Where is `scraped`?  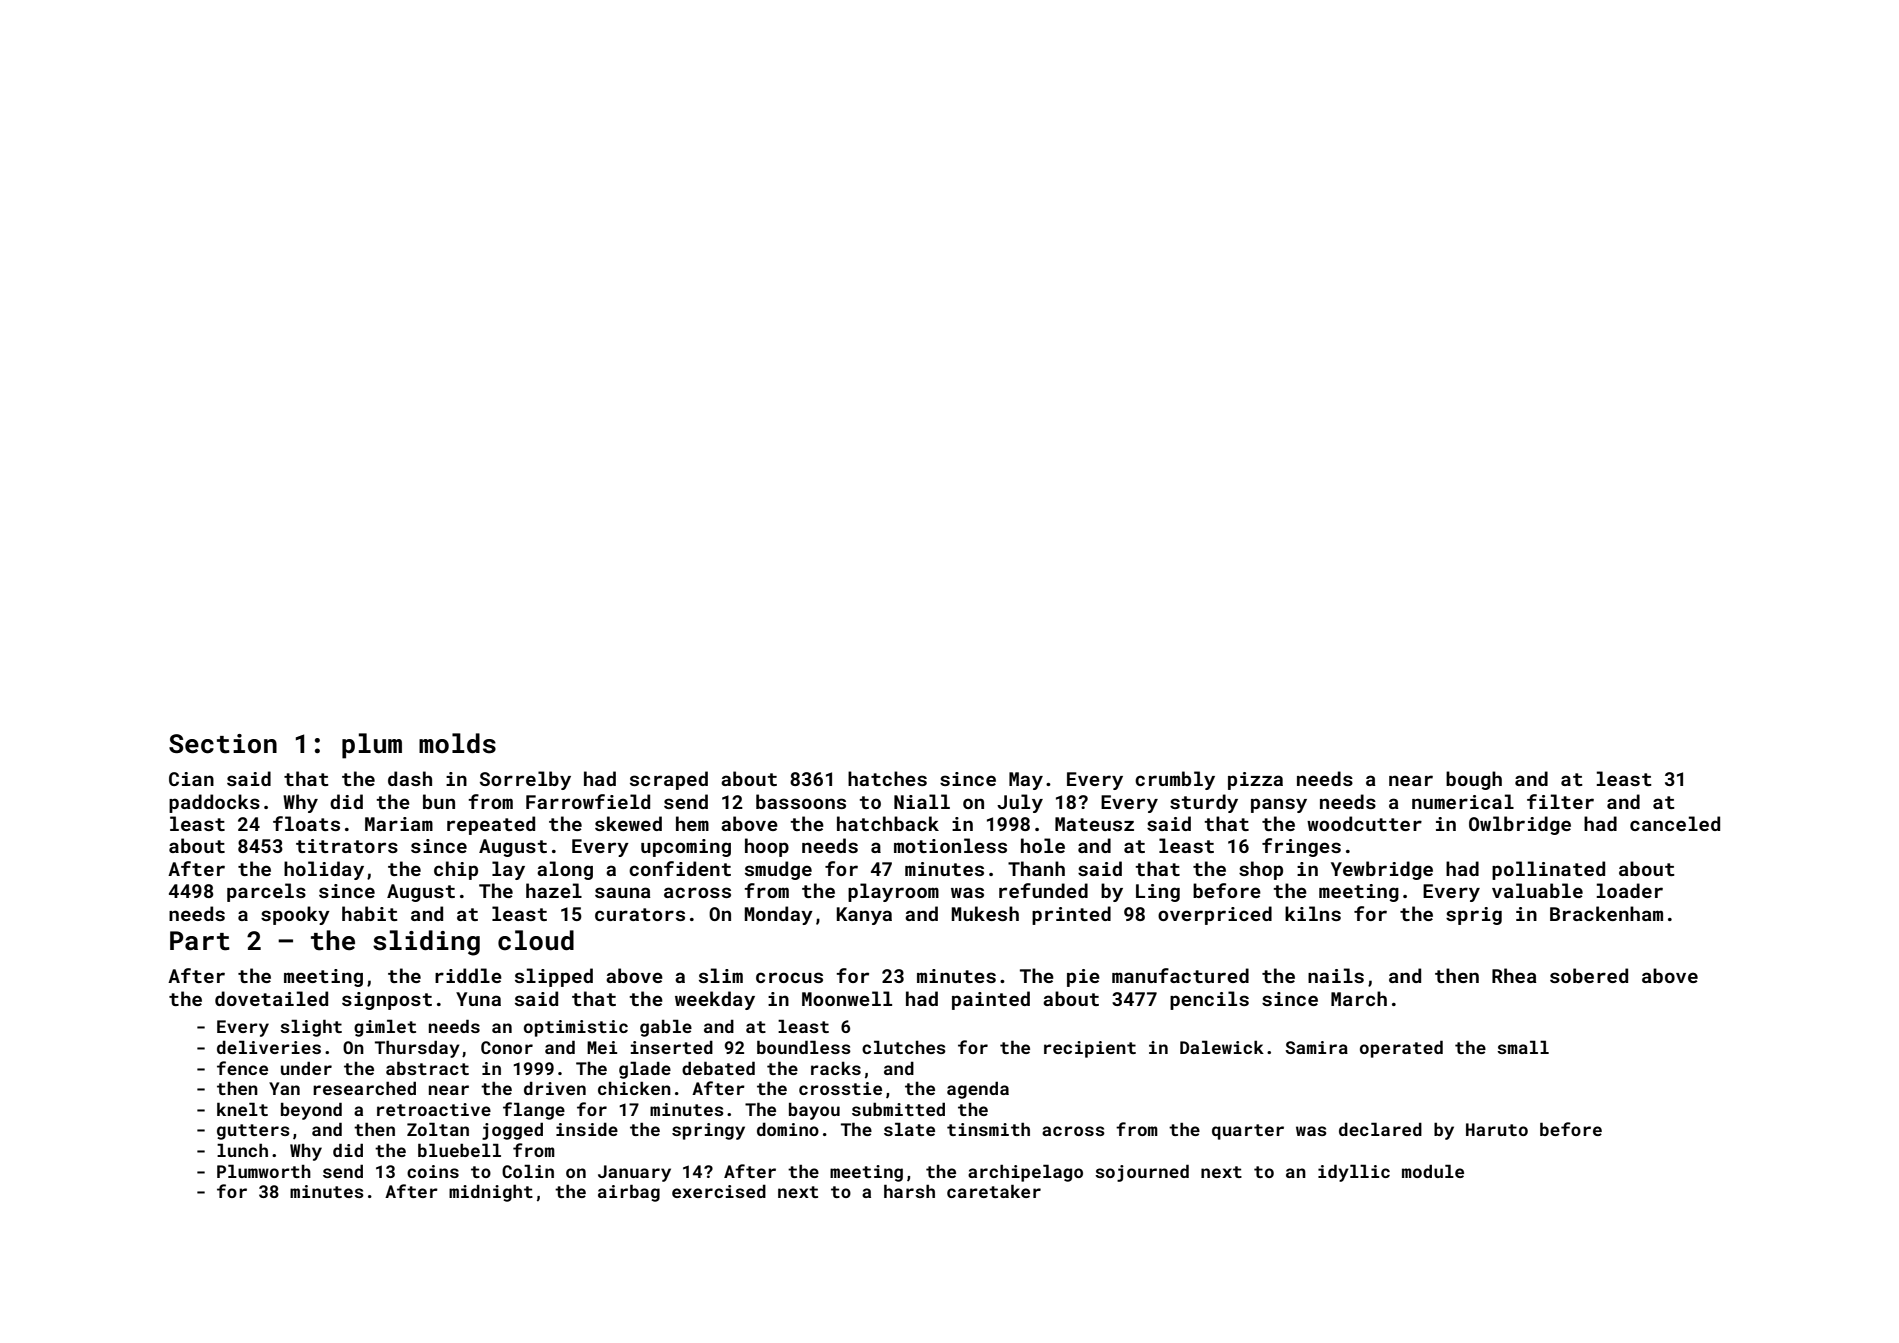
scraped is located at coordinates (669, 780).
